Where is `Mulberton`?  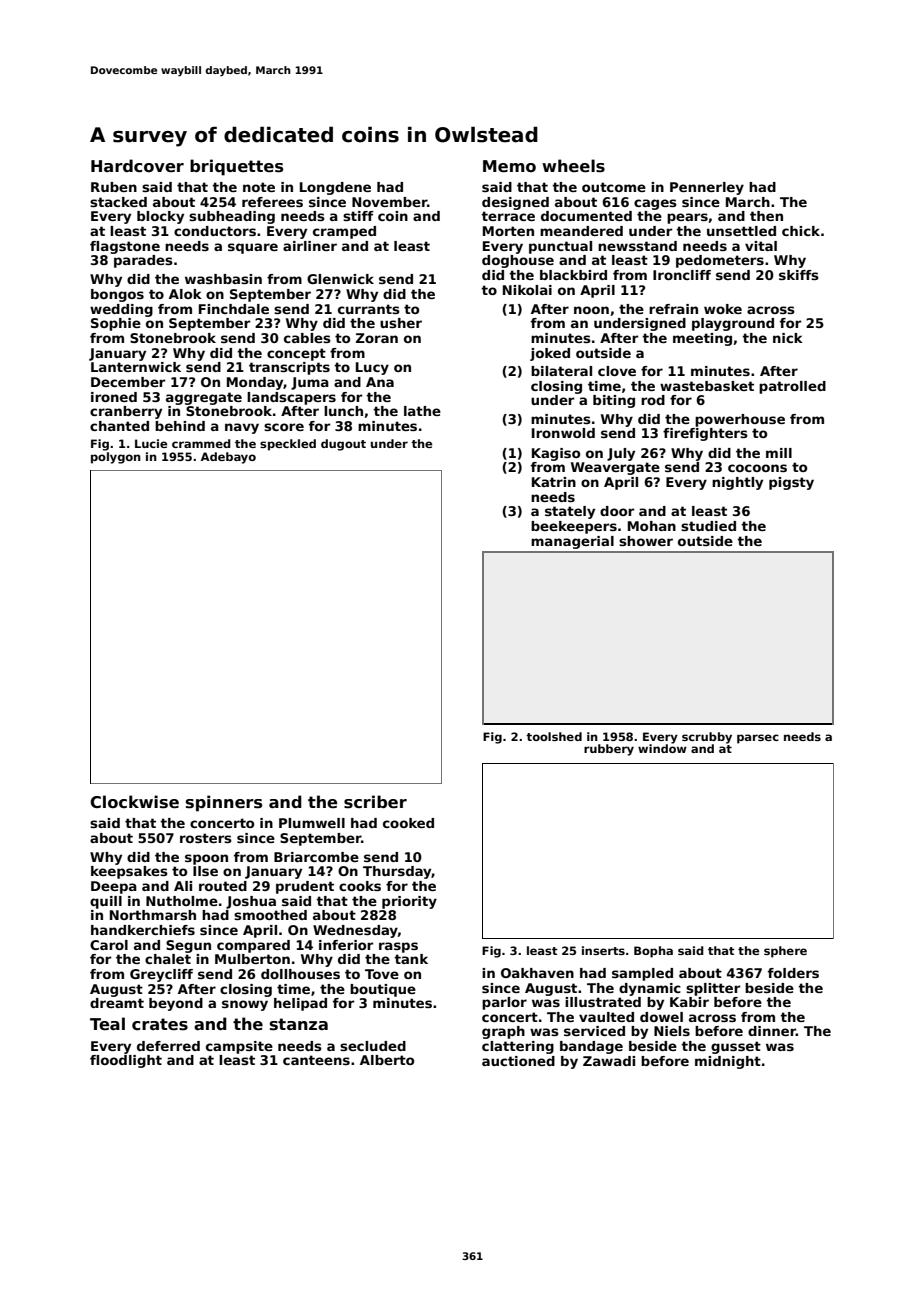 Mulberton is located at coordinates (252, 959).
